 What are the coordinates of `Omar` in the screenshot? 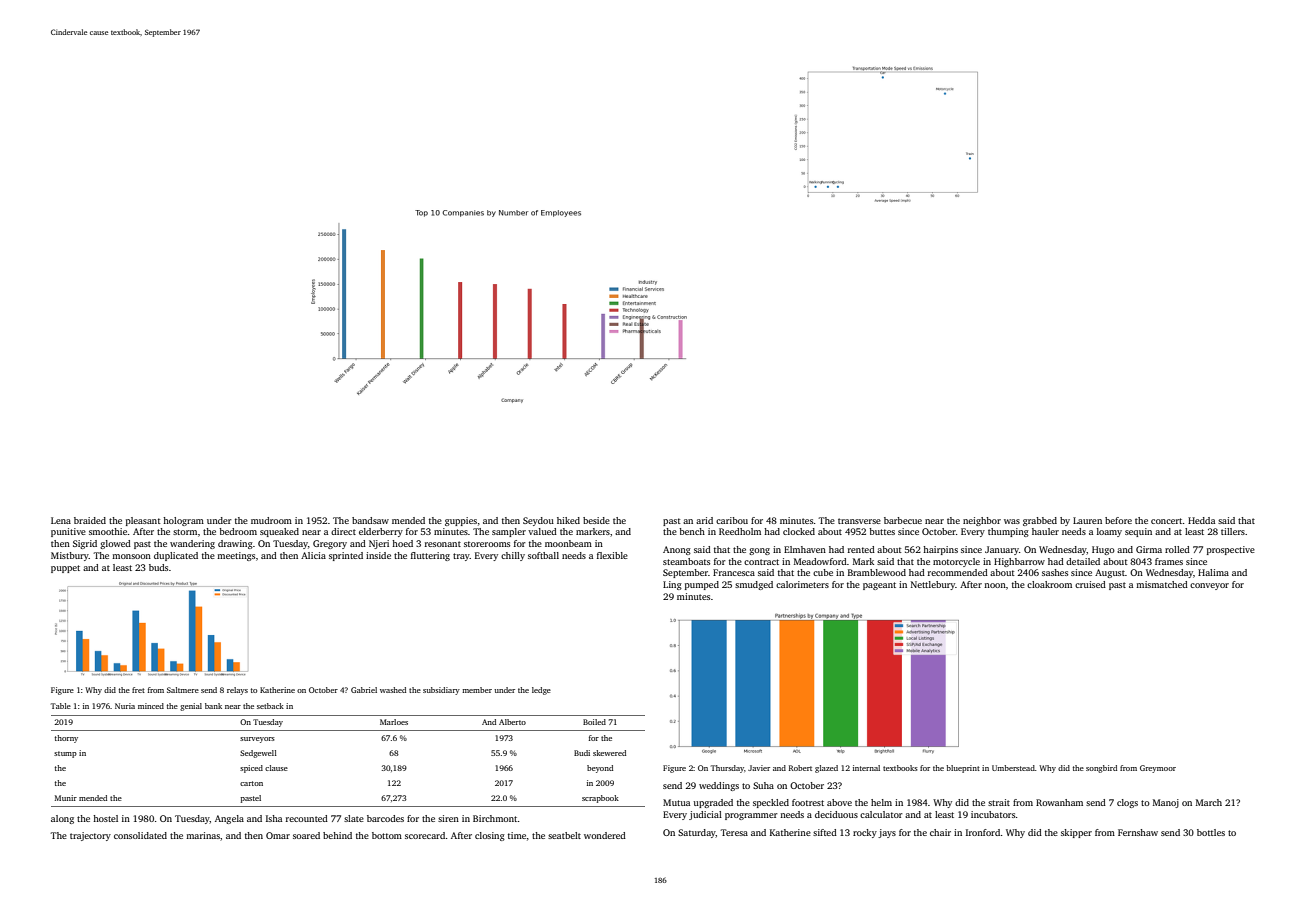 It's located at (278, 835).
